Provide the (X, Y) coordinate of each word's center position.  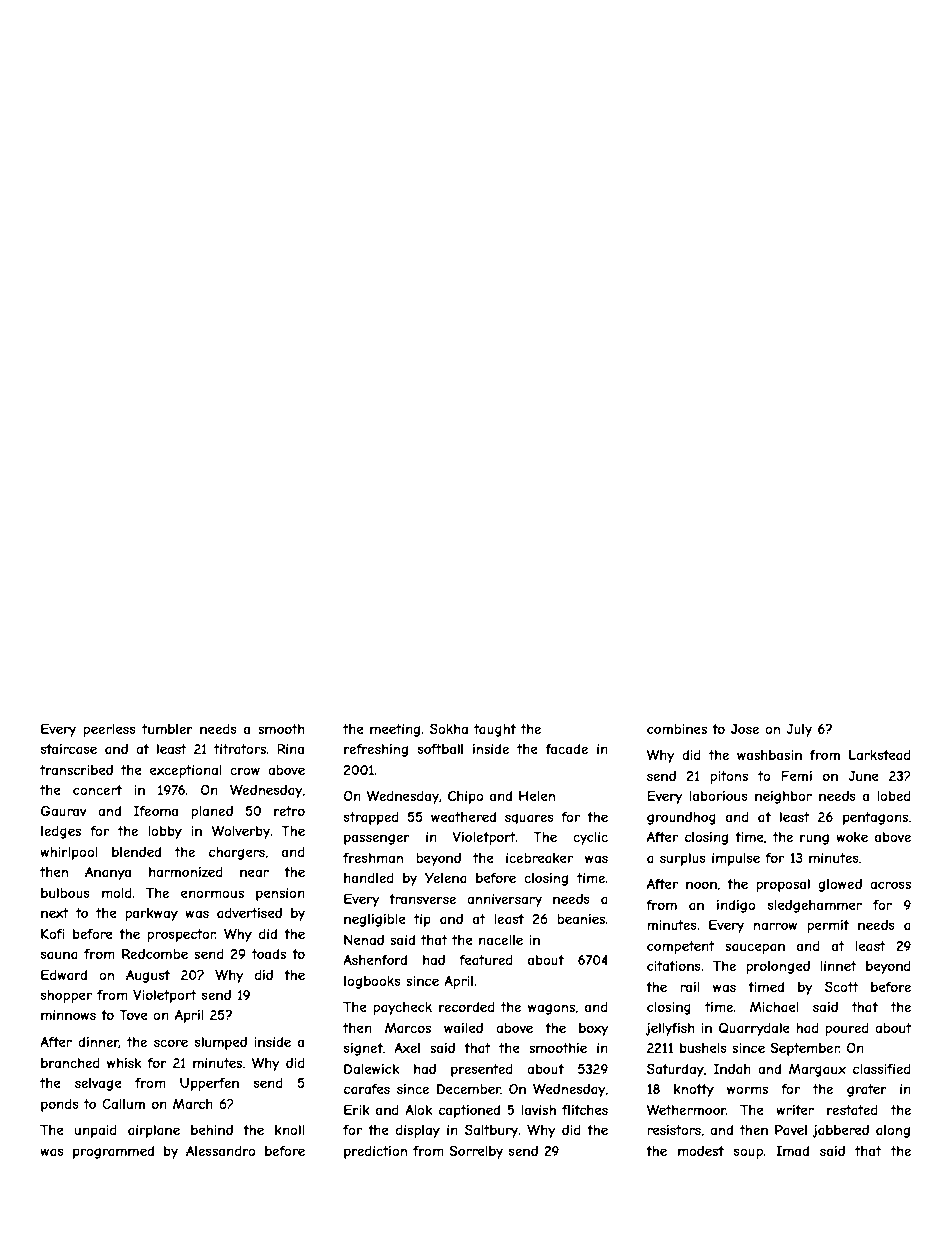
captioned (469, 1111)
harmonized (186, 872)
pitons (729, 777)
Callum (123, 1104)
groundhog (681, 818)
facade (567, 749)
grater (867, 1090)
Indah (732, 1069)
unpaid (96, 1131)
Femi (796, 776)
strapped (371, 818)
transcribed (76, 770)
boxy (593, 1029)
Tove (133, 1015)
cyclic (590, 838)
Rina (290, 748)
